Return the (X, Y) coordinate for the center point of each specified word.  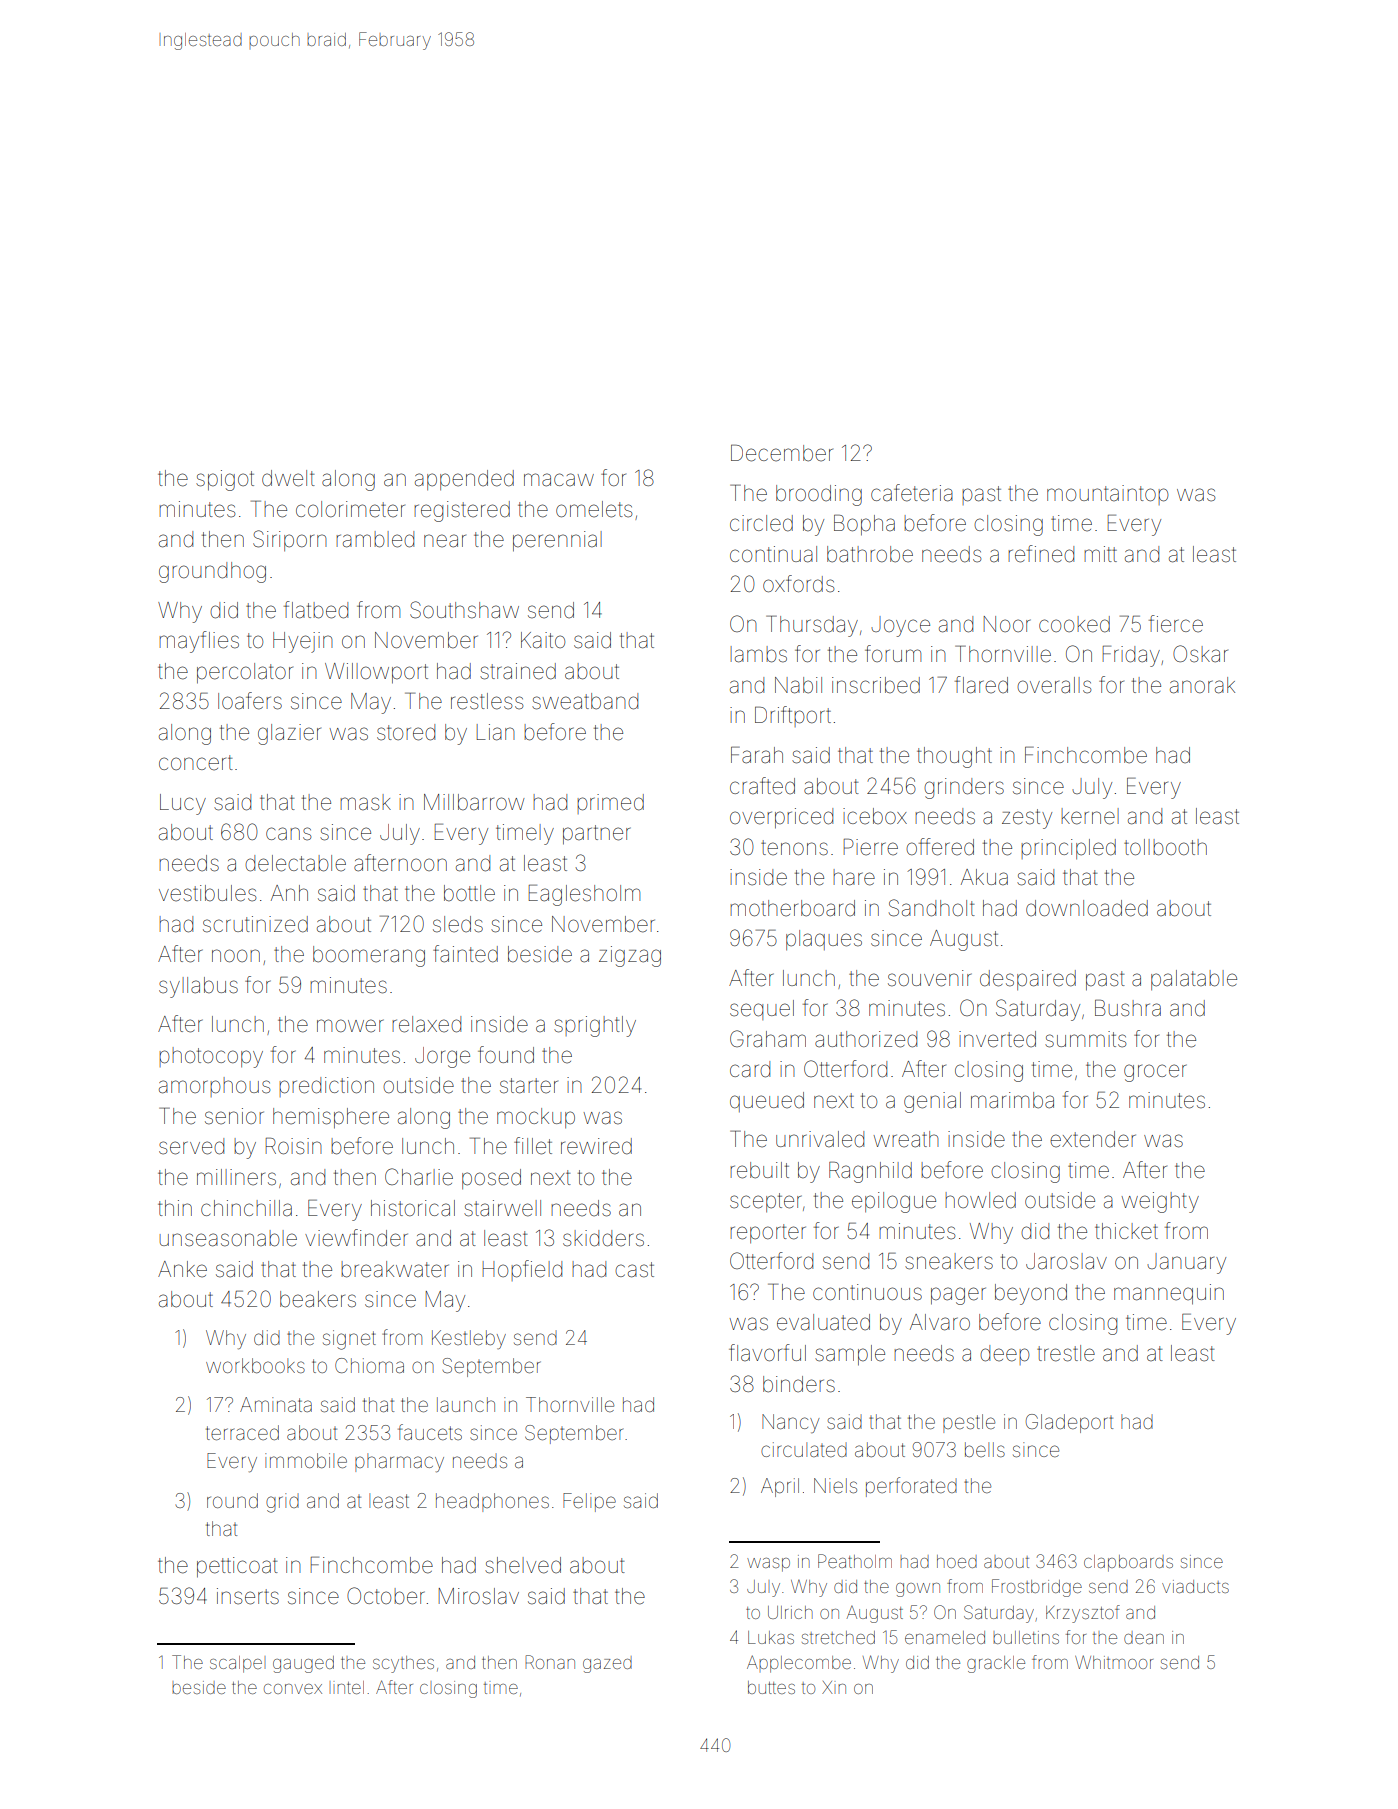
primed (610, 804)
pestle (969, 1423)
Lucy (183, 804)
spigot (225, 480)
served (191, 1146)
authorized (866, 1039)
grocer (1155, 1073)
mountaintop (1107, 495)
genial (932, 1102)
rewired (596, 1146)
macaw (559, 480)
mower (350, 1026)
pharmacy (399, 1462)
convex (293, 1689)
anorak (1202, 685)
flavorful (767, 1352)
